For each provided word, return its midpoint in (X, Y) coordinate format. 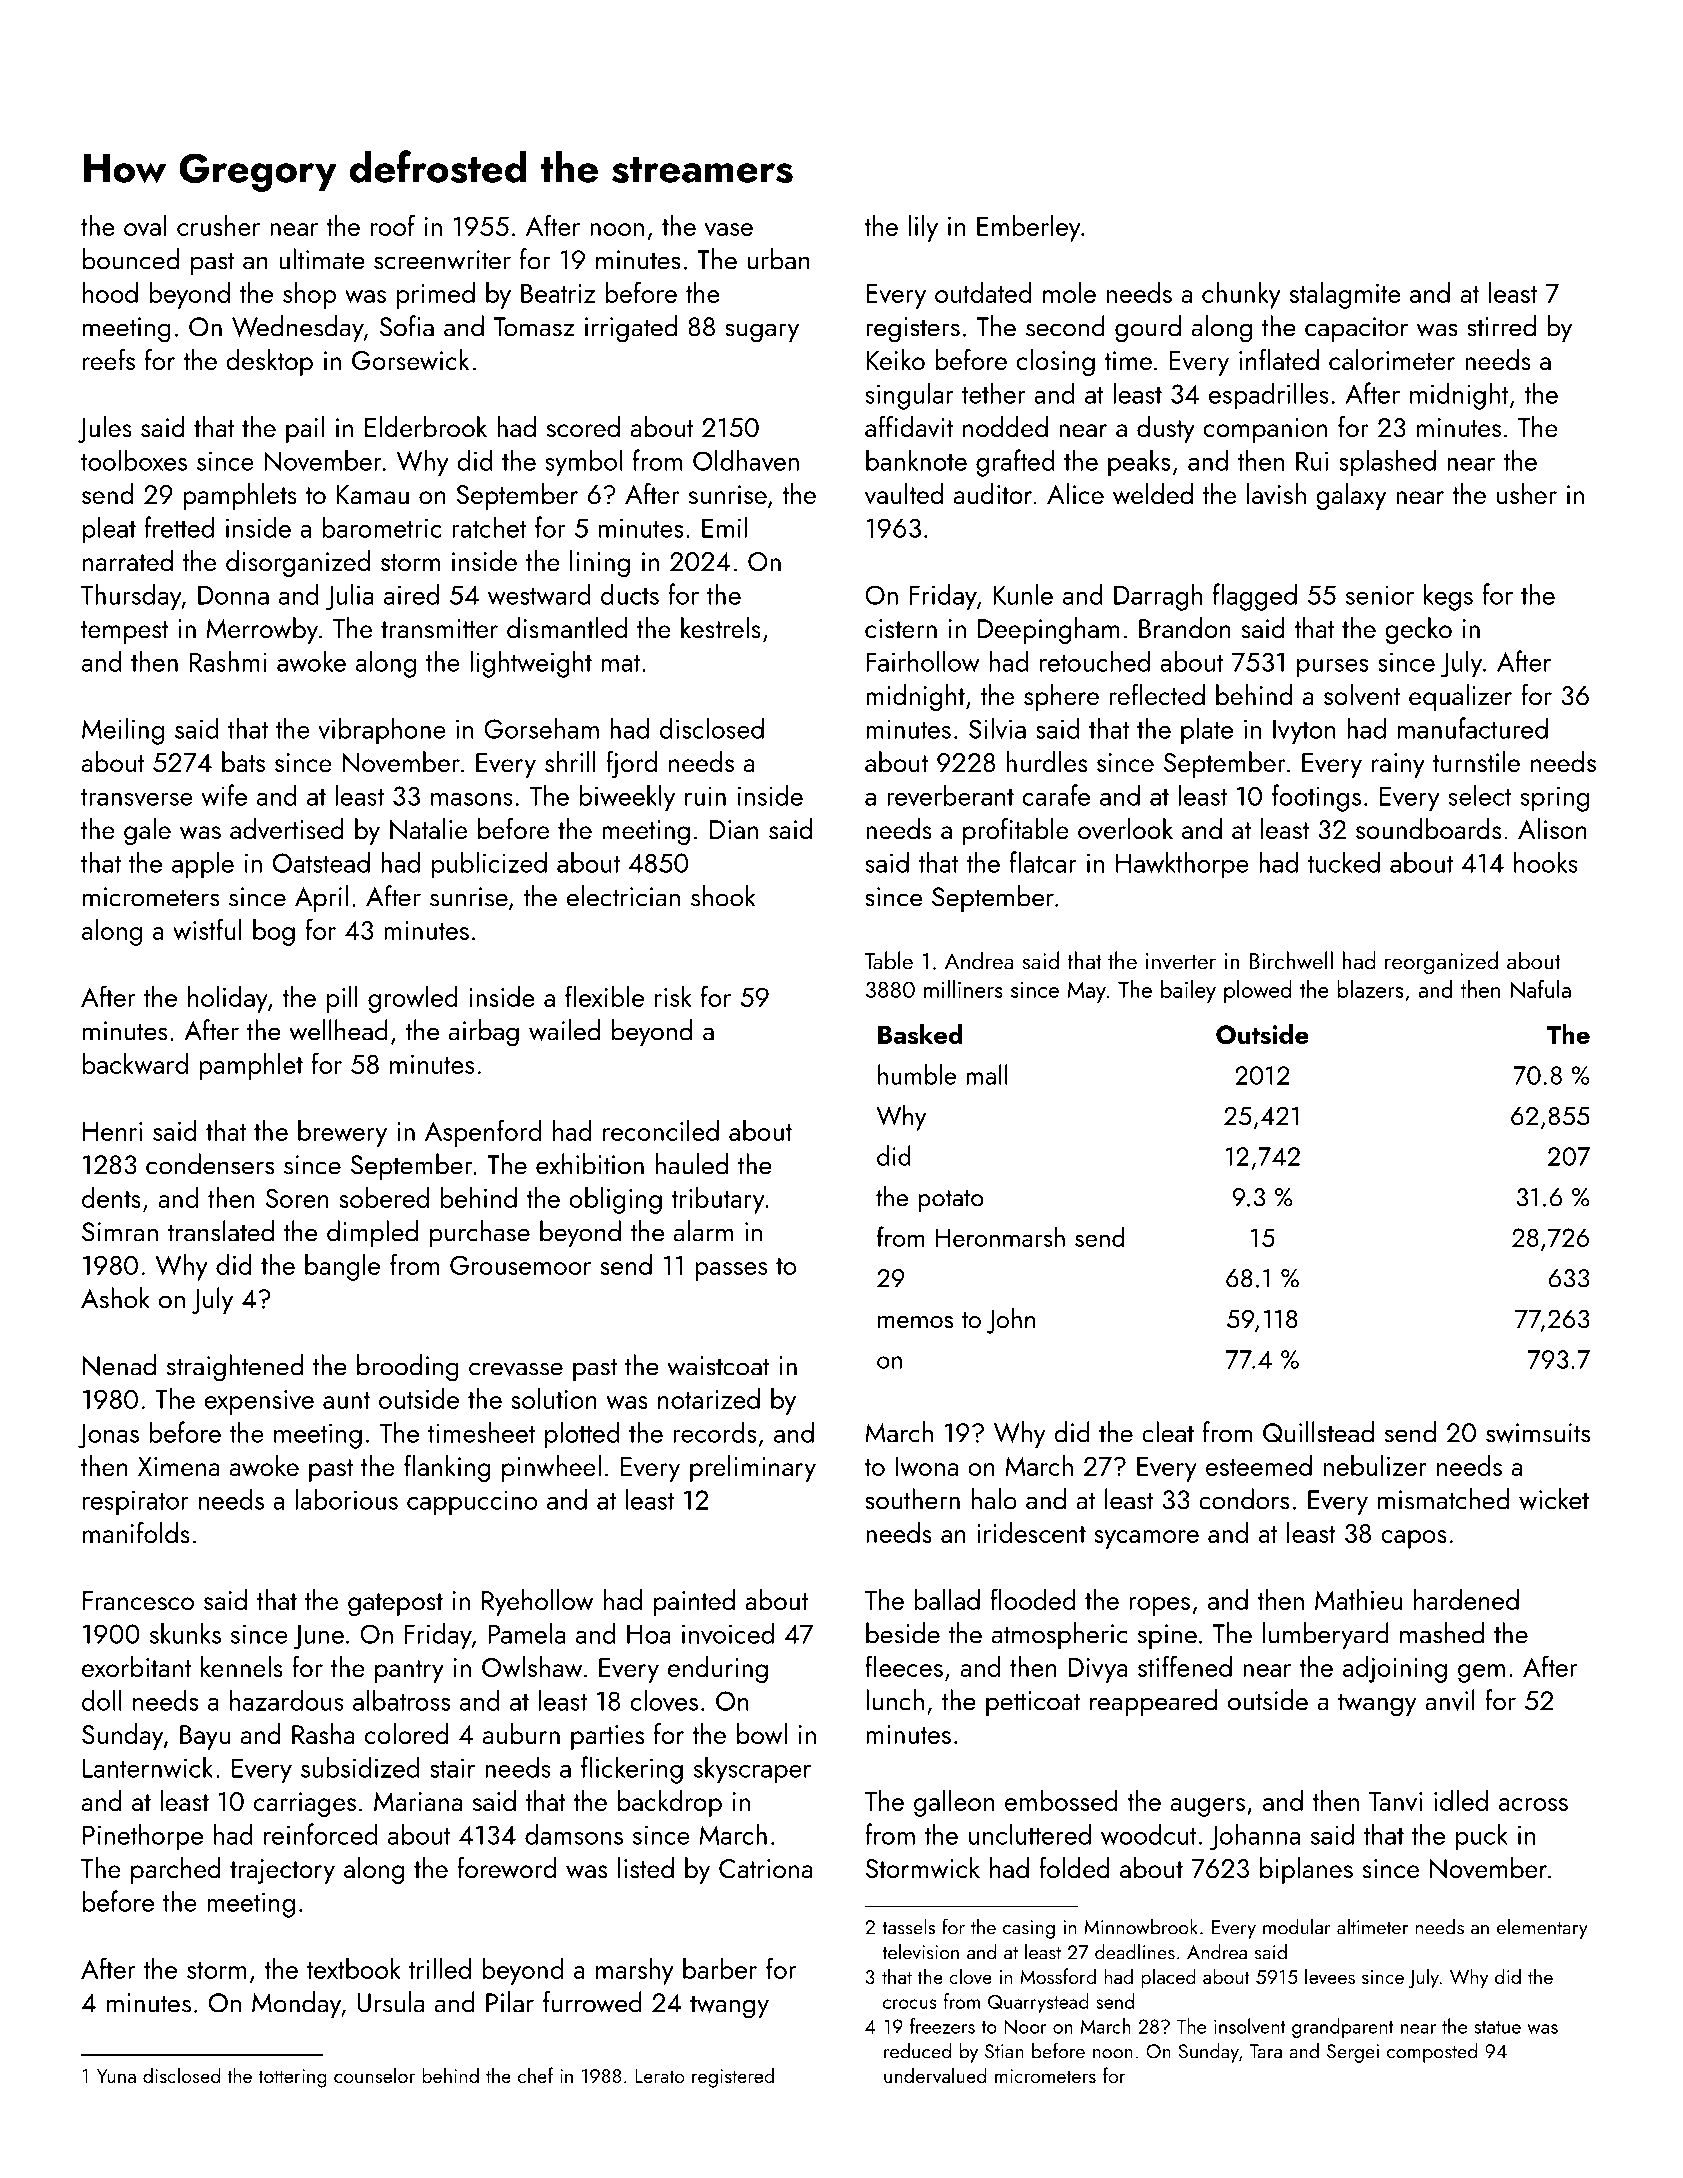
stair (452, 1768)
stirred (1501, 326)
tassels (909, 1927)
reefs (109, 359)
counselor (374, 2075)
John (1011, 1321)
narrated (128, 560)
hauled (692, 1164)
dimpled (372, 1233)
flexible (604, 996)
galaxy (1351, 496)
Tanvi (1395, 1801)
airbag (484, 1033)
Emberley (1028, 228)
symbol (583, 463)
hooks (1546, 862)
